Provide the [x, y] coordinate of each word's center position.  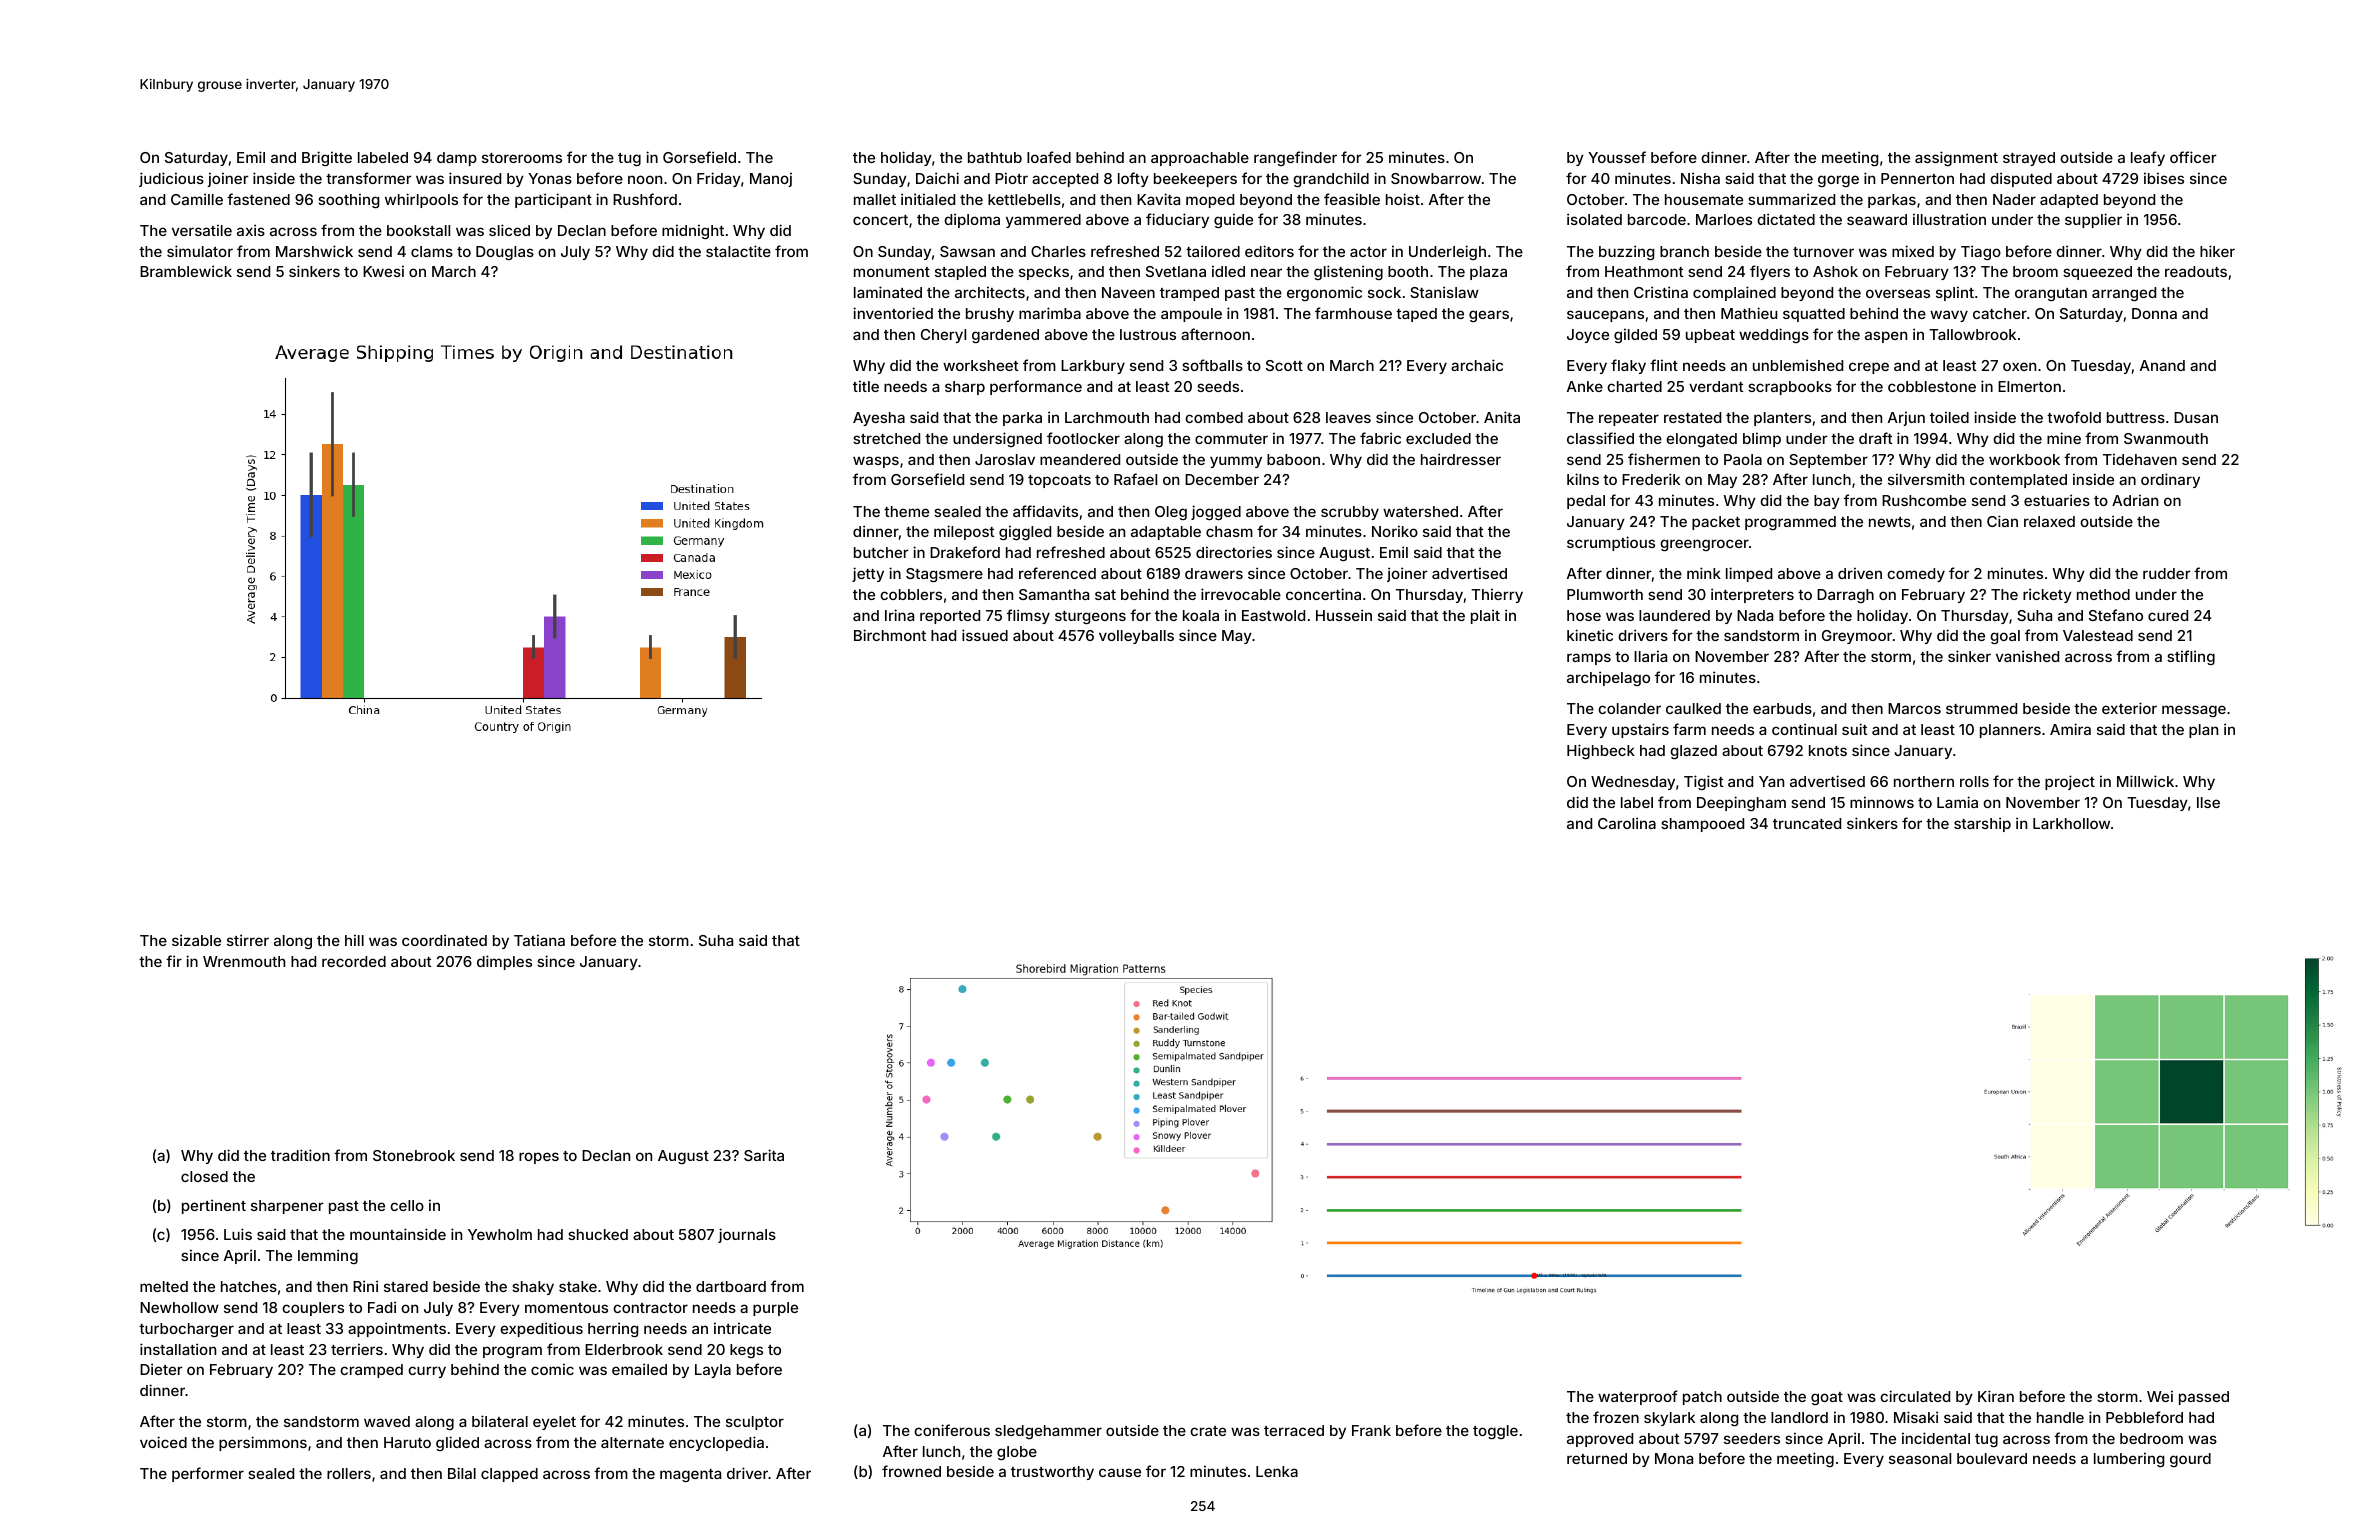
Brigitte [327, 158]
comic [552, 1369]
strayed [2029, 159]
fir [174, 961]
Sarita [764, 1155]
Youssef [1617, 157]
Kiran [1996, 1396]
